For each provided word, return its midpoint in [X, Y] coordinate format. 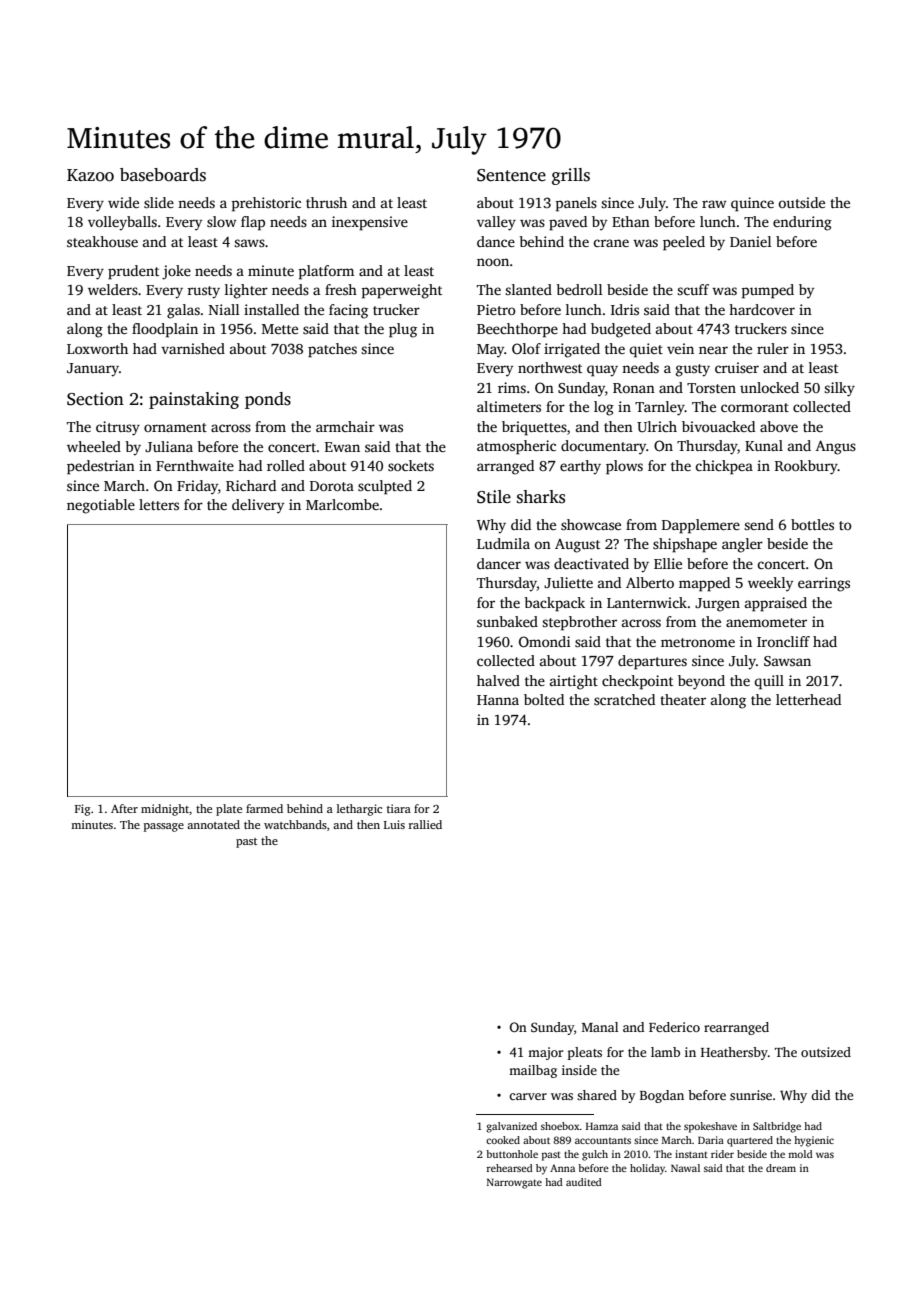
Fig [83, 810]
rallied [425, 824]
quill [769, 682]
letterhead [808, 699]
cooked [503, 1140]
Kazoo [90, 175]
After [124, 808]
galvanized [511, 1127]
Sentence [511, 175]
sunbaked [507, 621]
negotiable [101, 506]
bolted [544, 699]
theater [683, 699]
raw [714, 204]
